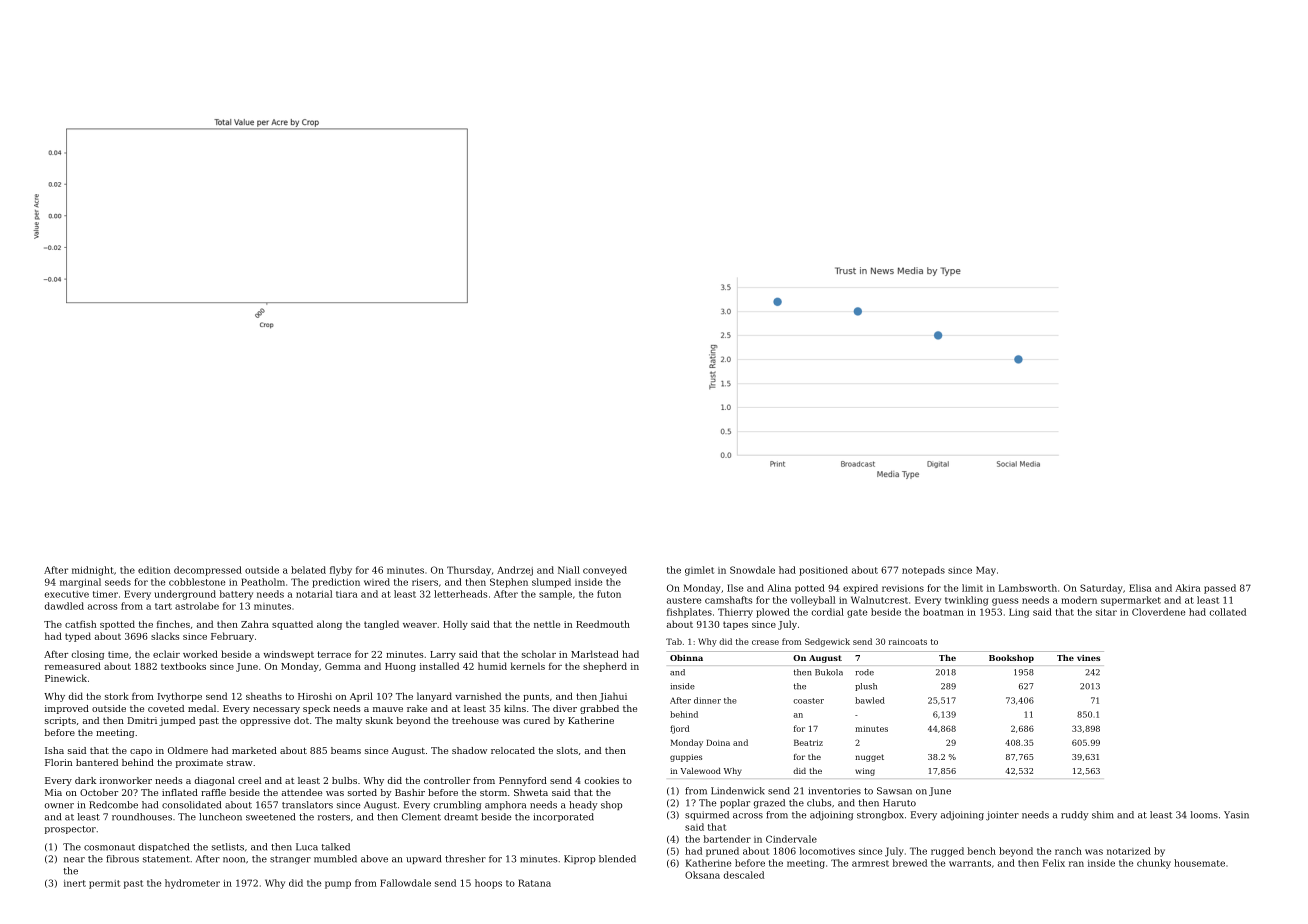 The image size is (1308, 924). What do you see at coordinates (58, 762) in the image?
I see `Florin` at bounding box center [58, 762].
